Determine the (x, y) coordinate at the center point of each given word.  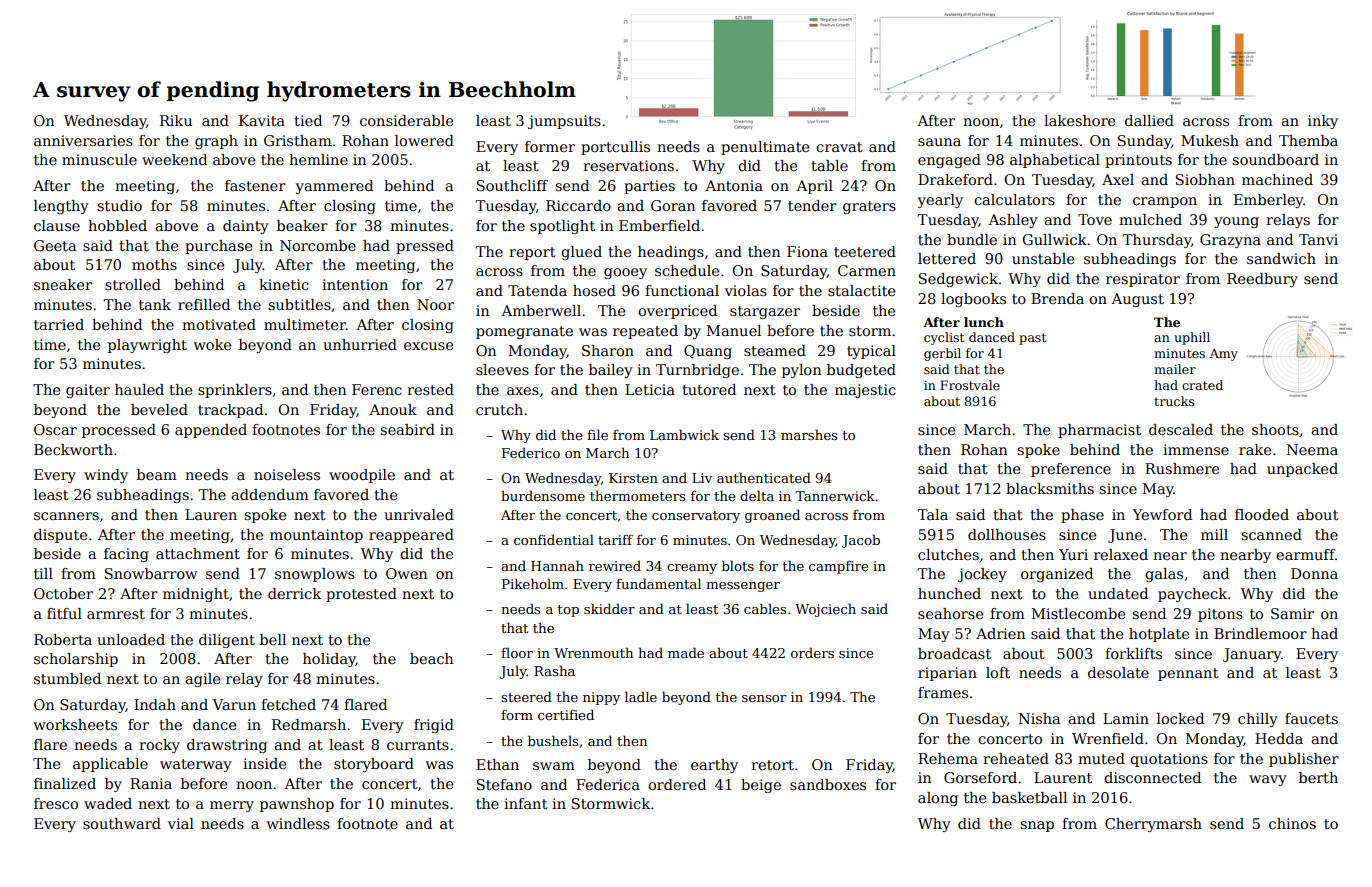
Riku (176, 120)
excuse (428, 346)
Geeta (55, 245)
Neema (1312, 449)
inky (1323, 122)
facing (126, 555)
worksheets (75, 724)
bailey (611, 371)
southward (122, 823)
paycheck (1192, 595)
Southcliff (512, 185)
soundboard (1275, 159)
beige (761, 786)
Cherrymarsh (1153, 825)
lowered (424, 140)
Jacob (861, 541)
